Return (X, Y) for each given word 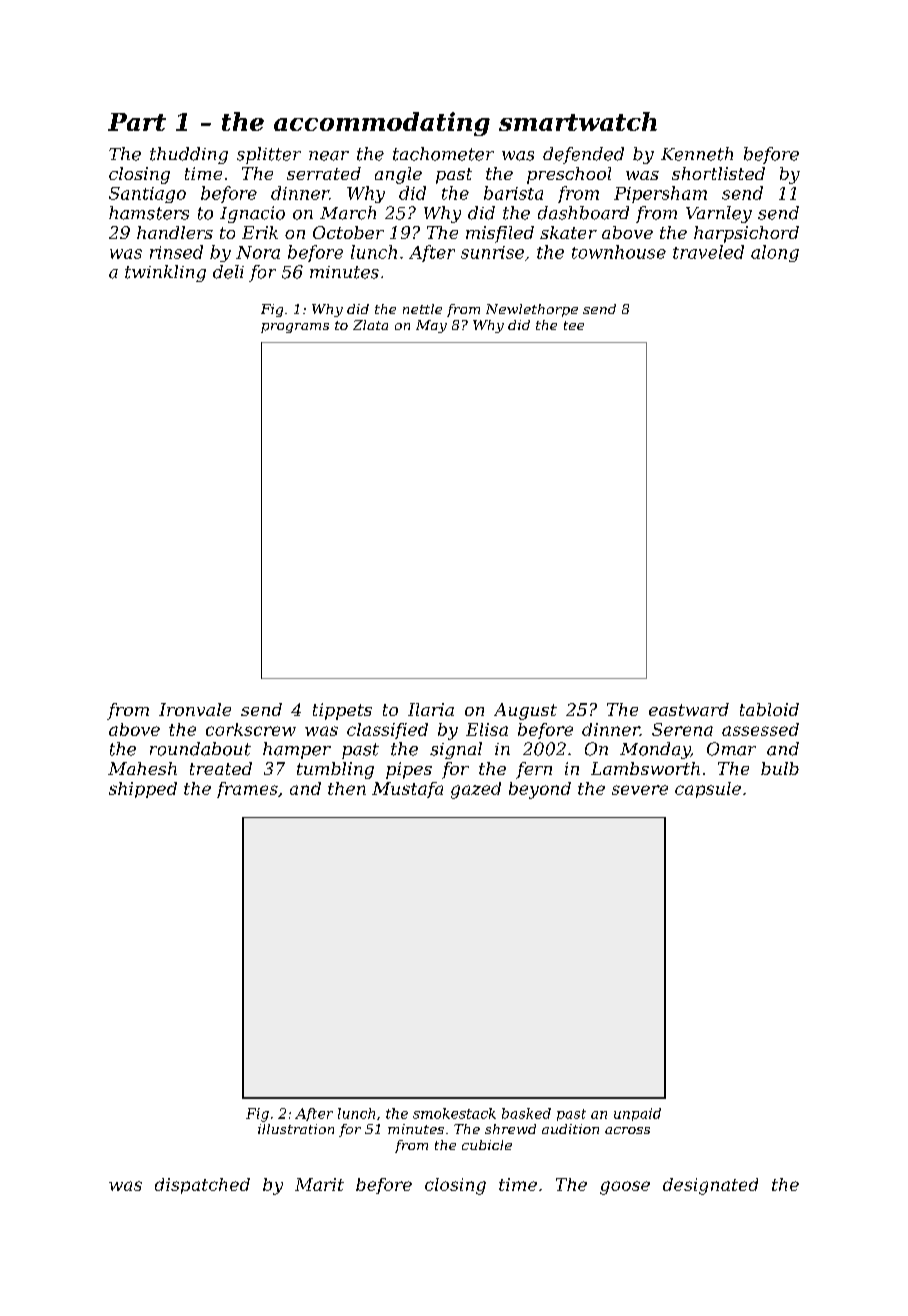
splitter (269, 155)
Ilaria (431, 709)
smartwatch (578, 121)
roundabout (200, 749)
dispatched (202, 1186)
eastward (689, 709)
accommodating (382, 124)
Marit (319, 1184)
